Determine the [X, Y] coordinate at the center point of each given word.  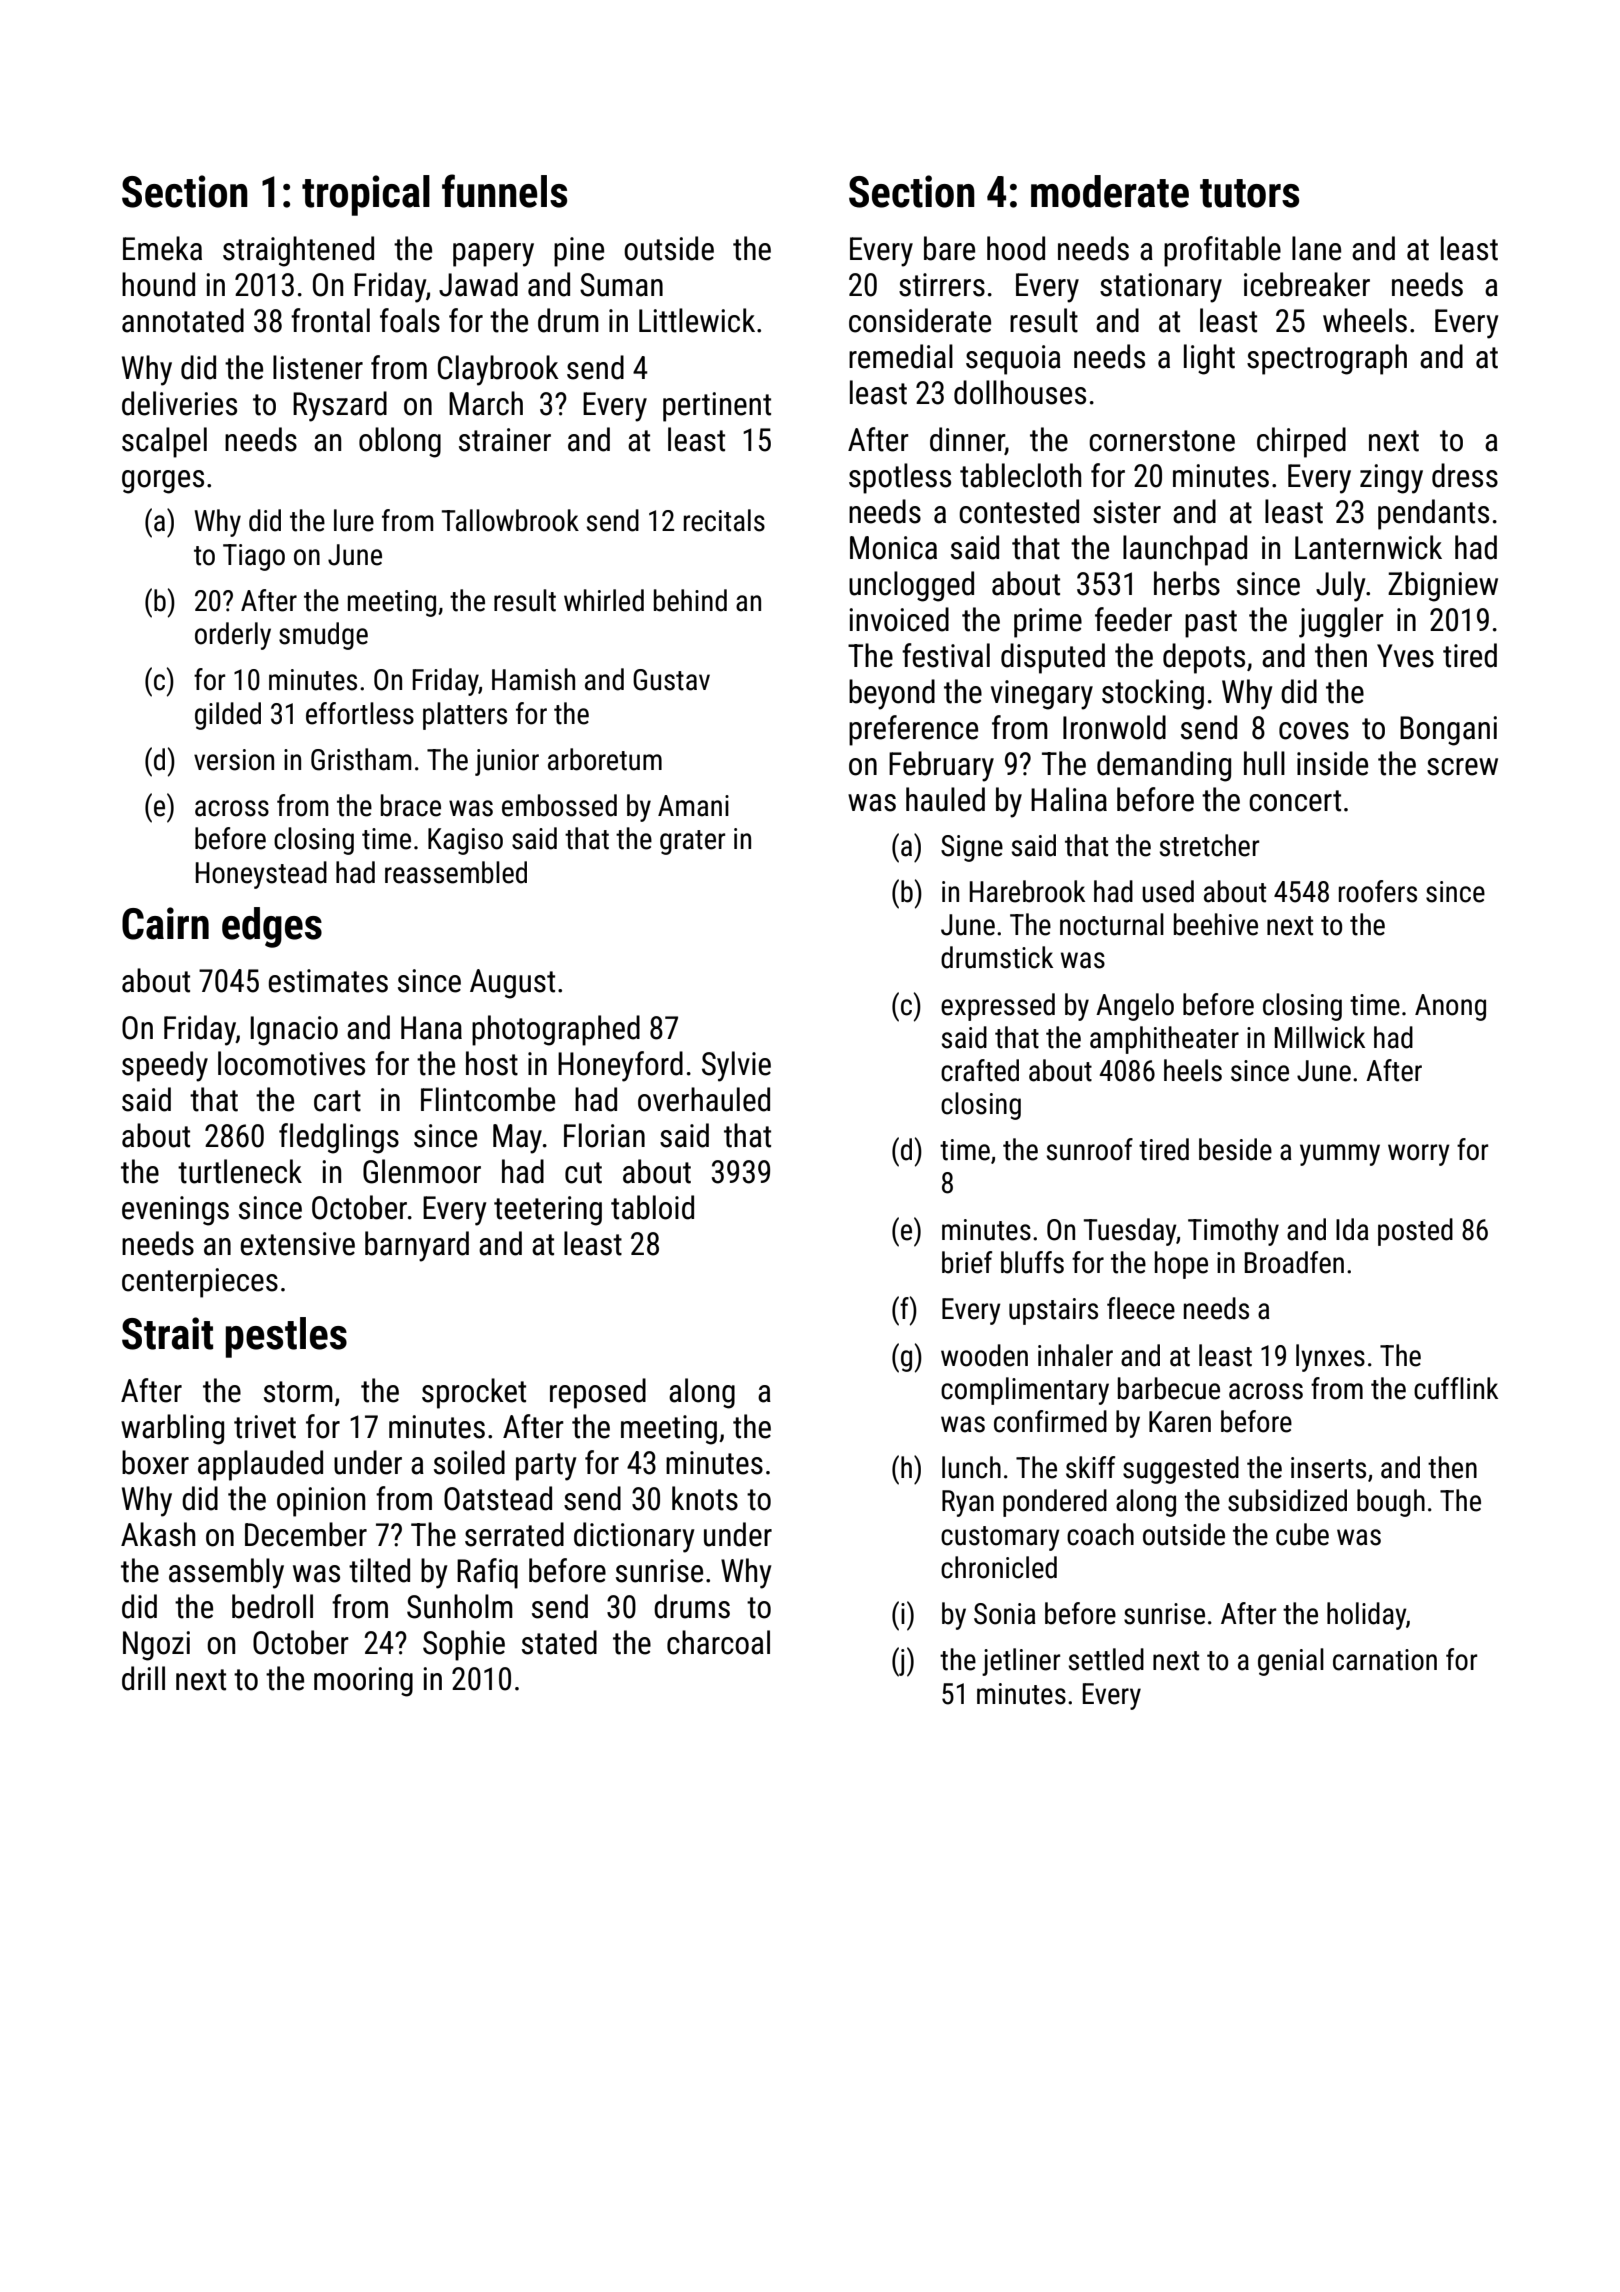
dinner [967, 440]
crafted [980, 1070]
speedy [165, 1066]
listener [318, 367]
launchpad [1185, 550]
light [1209, 359]
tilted [379, 1570]
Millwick [1320, 1037]
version [234, 760]
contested [1019, 511]
